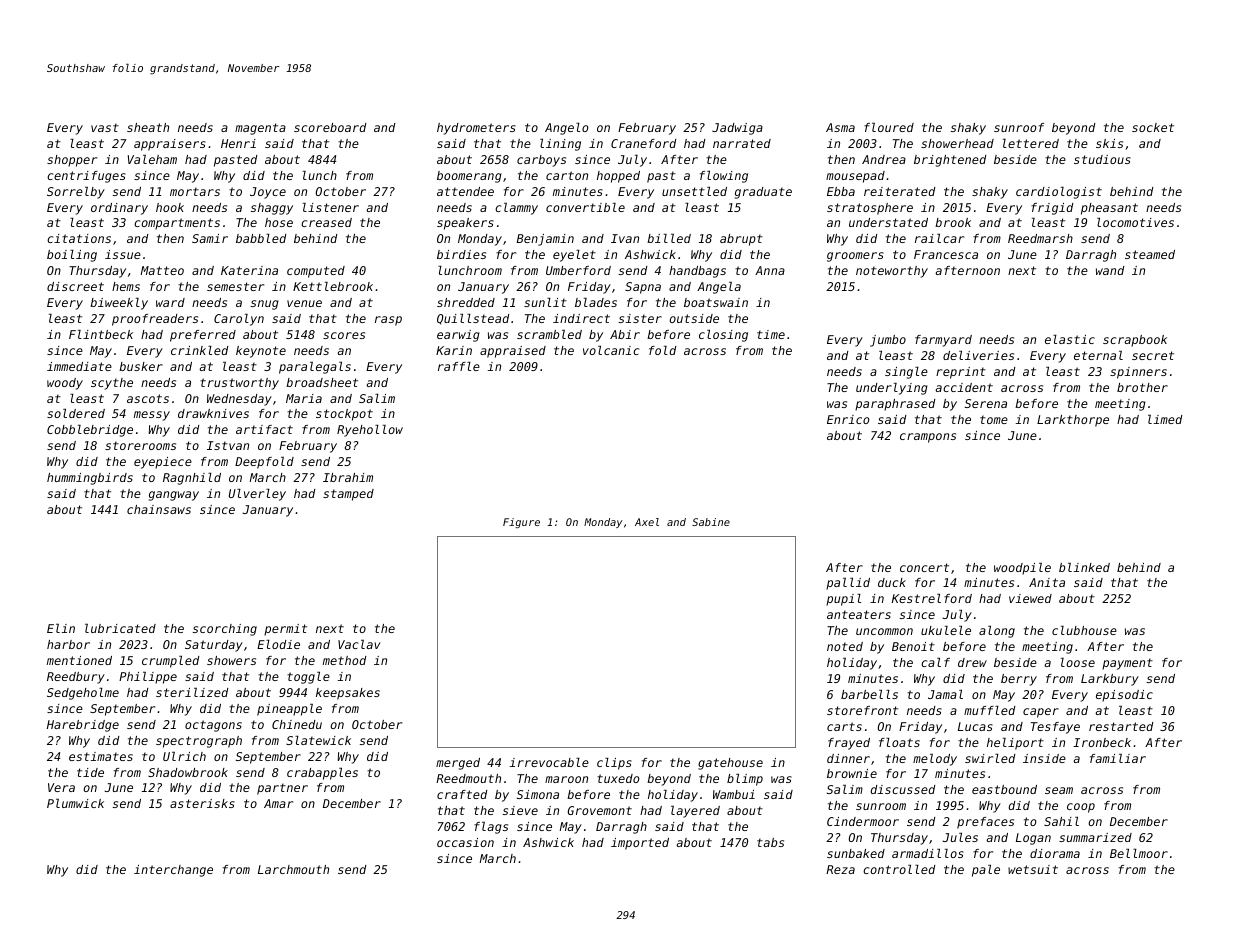 The height and width of the screenshot is (952, 1233). What do you see at coordinates (126, 286) in the screenshot?
I see `hems` at bounding box center [126, 286].
